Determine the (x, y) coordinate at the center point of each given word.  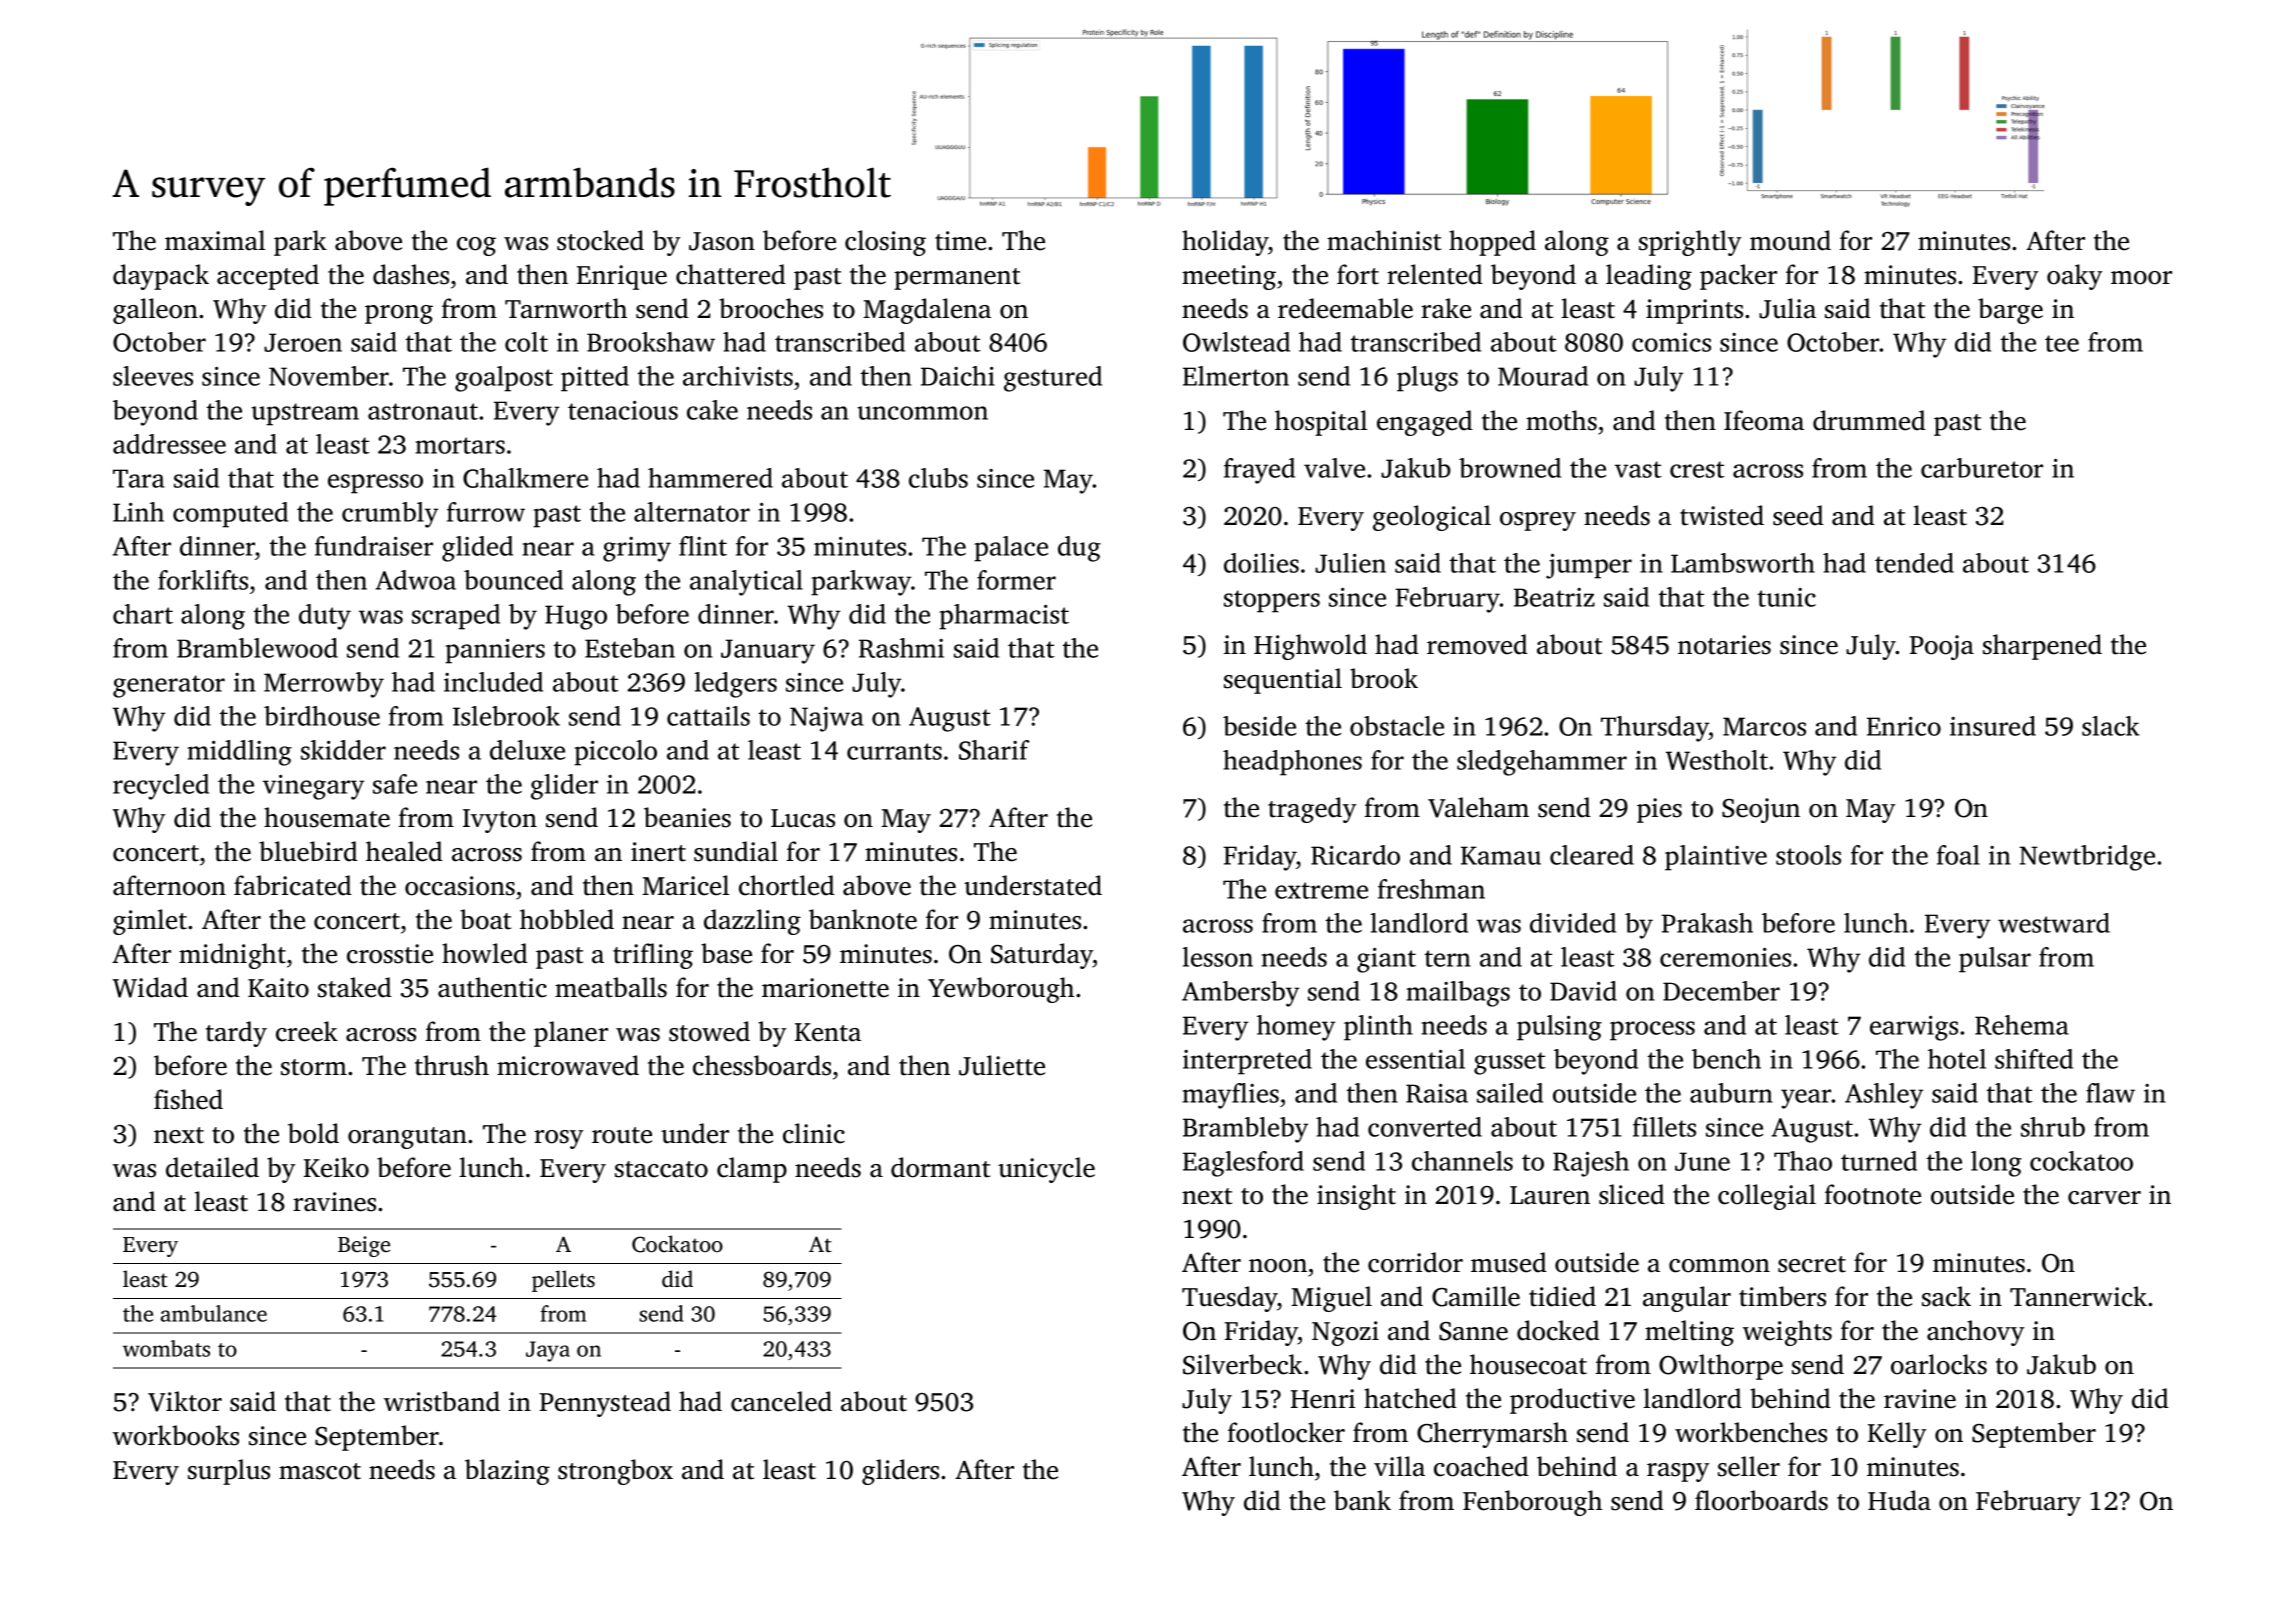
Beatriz (1554, 597)
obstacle (1397, 726)
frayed (1259, 471)
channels (1462, 1161)
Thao (1803, 1161)
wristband (442, 1401)
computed (230, 515)
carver (2104, 1198)
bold (313, 1133)
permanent (957, 279)
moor (2141, 278)
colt (526, 342)
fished (188, 1099)
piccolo (615, 753)
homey (1296, 1028)
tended (1914, 563)
